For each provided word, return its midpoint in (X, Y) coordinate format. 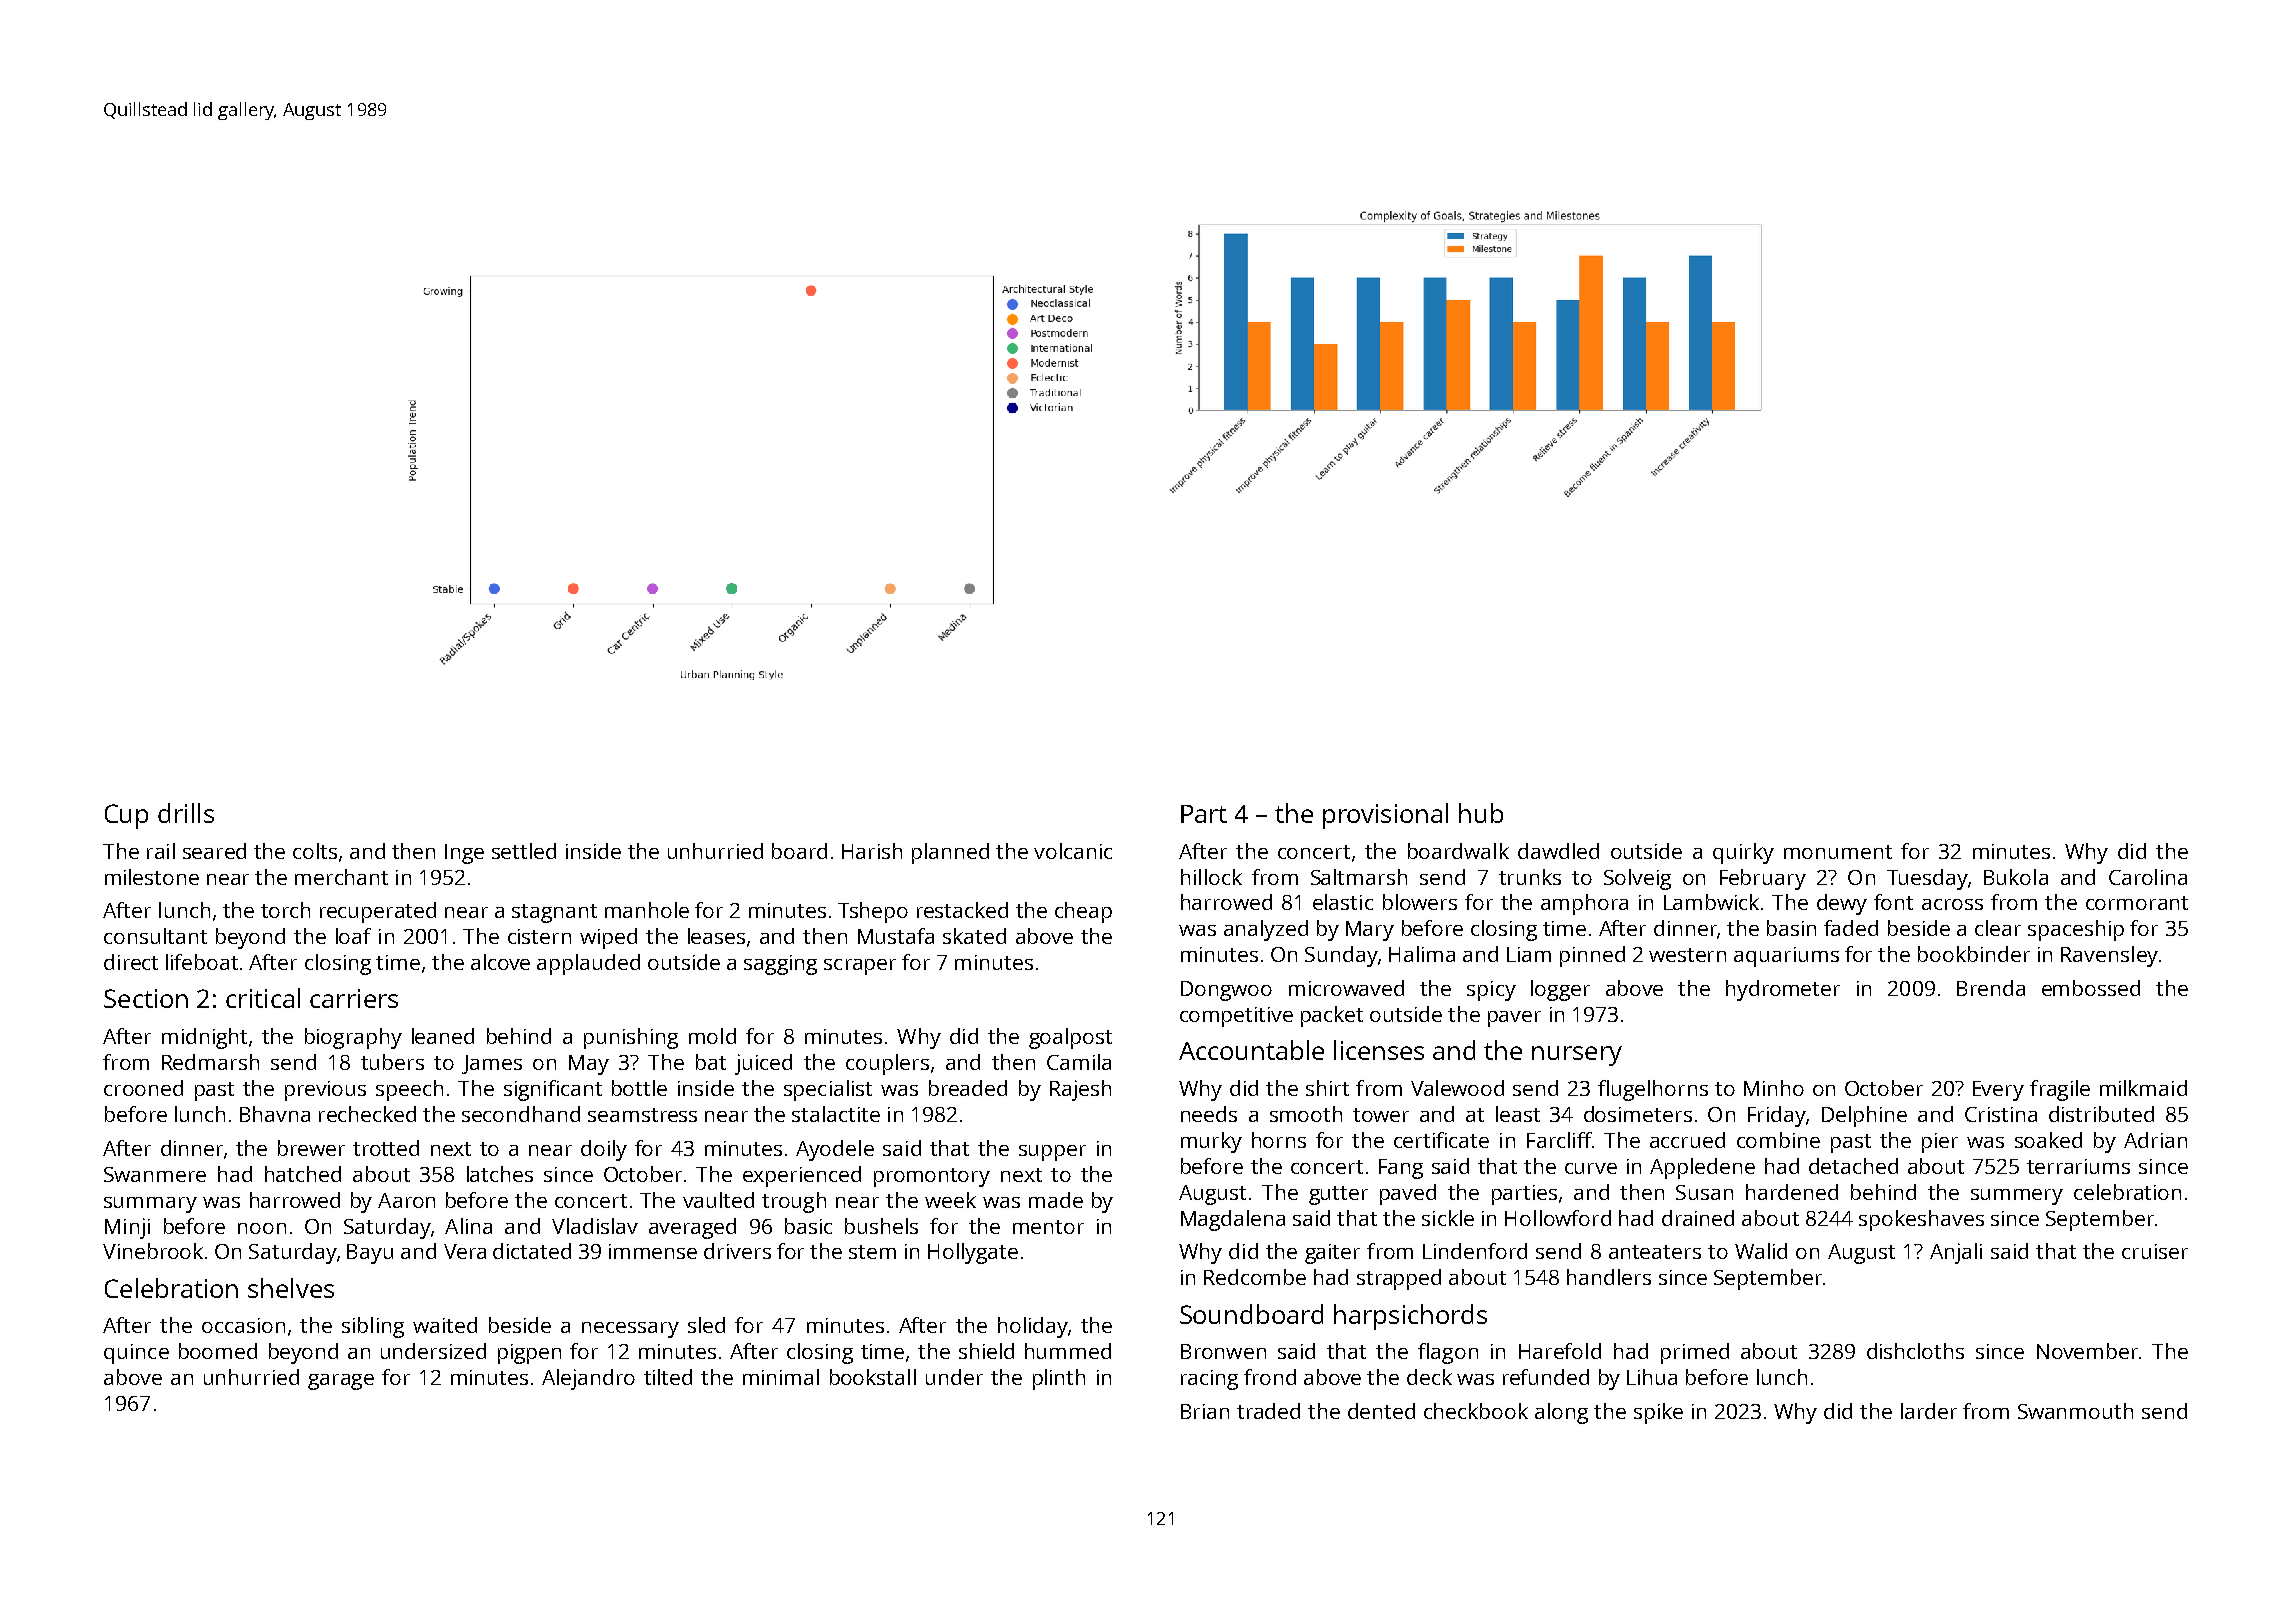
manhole (647, 910)
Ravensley (2109, 956)
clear (1998, 928)
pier (1940, 1143)
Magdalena (1233, 1220)
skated (974, 936)
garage (341, 1382)
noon (262, 1228)
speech (409, 1090)
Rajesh (1080, 1090)
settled (524, 851)
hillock (1211, 877)
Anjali (1956, 1253)
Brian (1205, 1411)
